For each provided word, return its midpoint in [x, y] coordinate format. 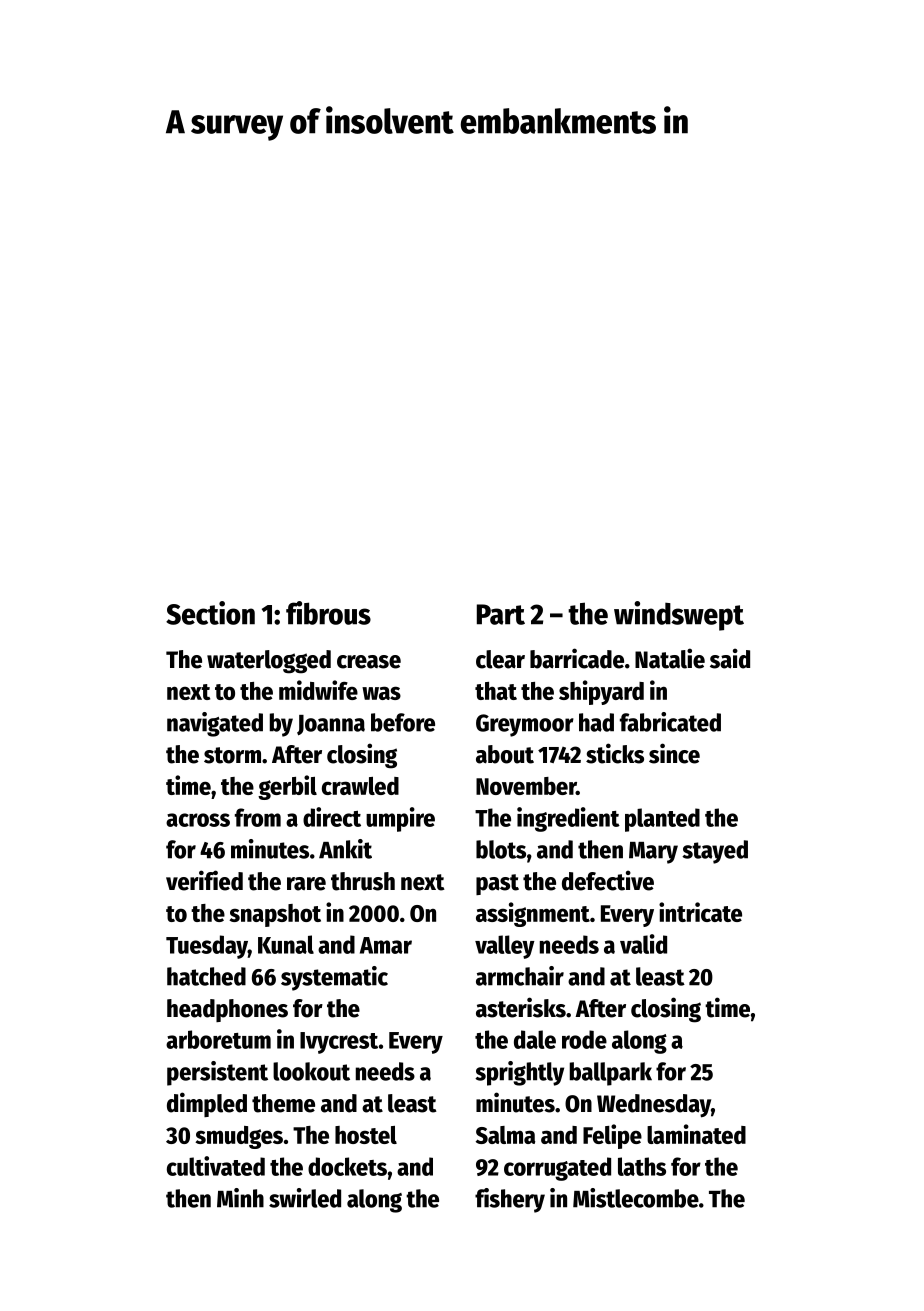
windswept [679, 616]
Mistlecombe [636, 1198]
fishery [510, 1200]
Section [210, 613]
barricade [577, 658]
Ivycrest [339, 1043]
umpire [400, 819]
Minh [240, 1198]
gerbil [287, 787]
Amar [386, 945]
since [674, 753]
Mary [653, 853]
